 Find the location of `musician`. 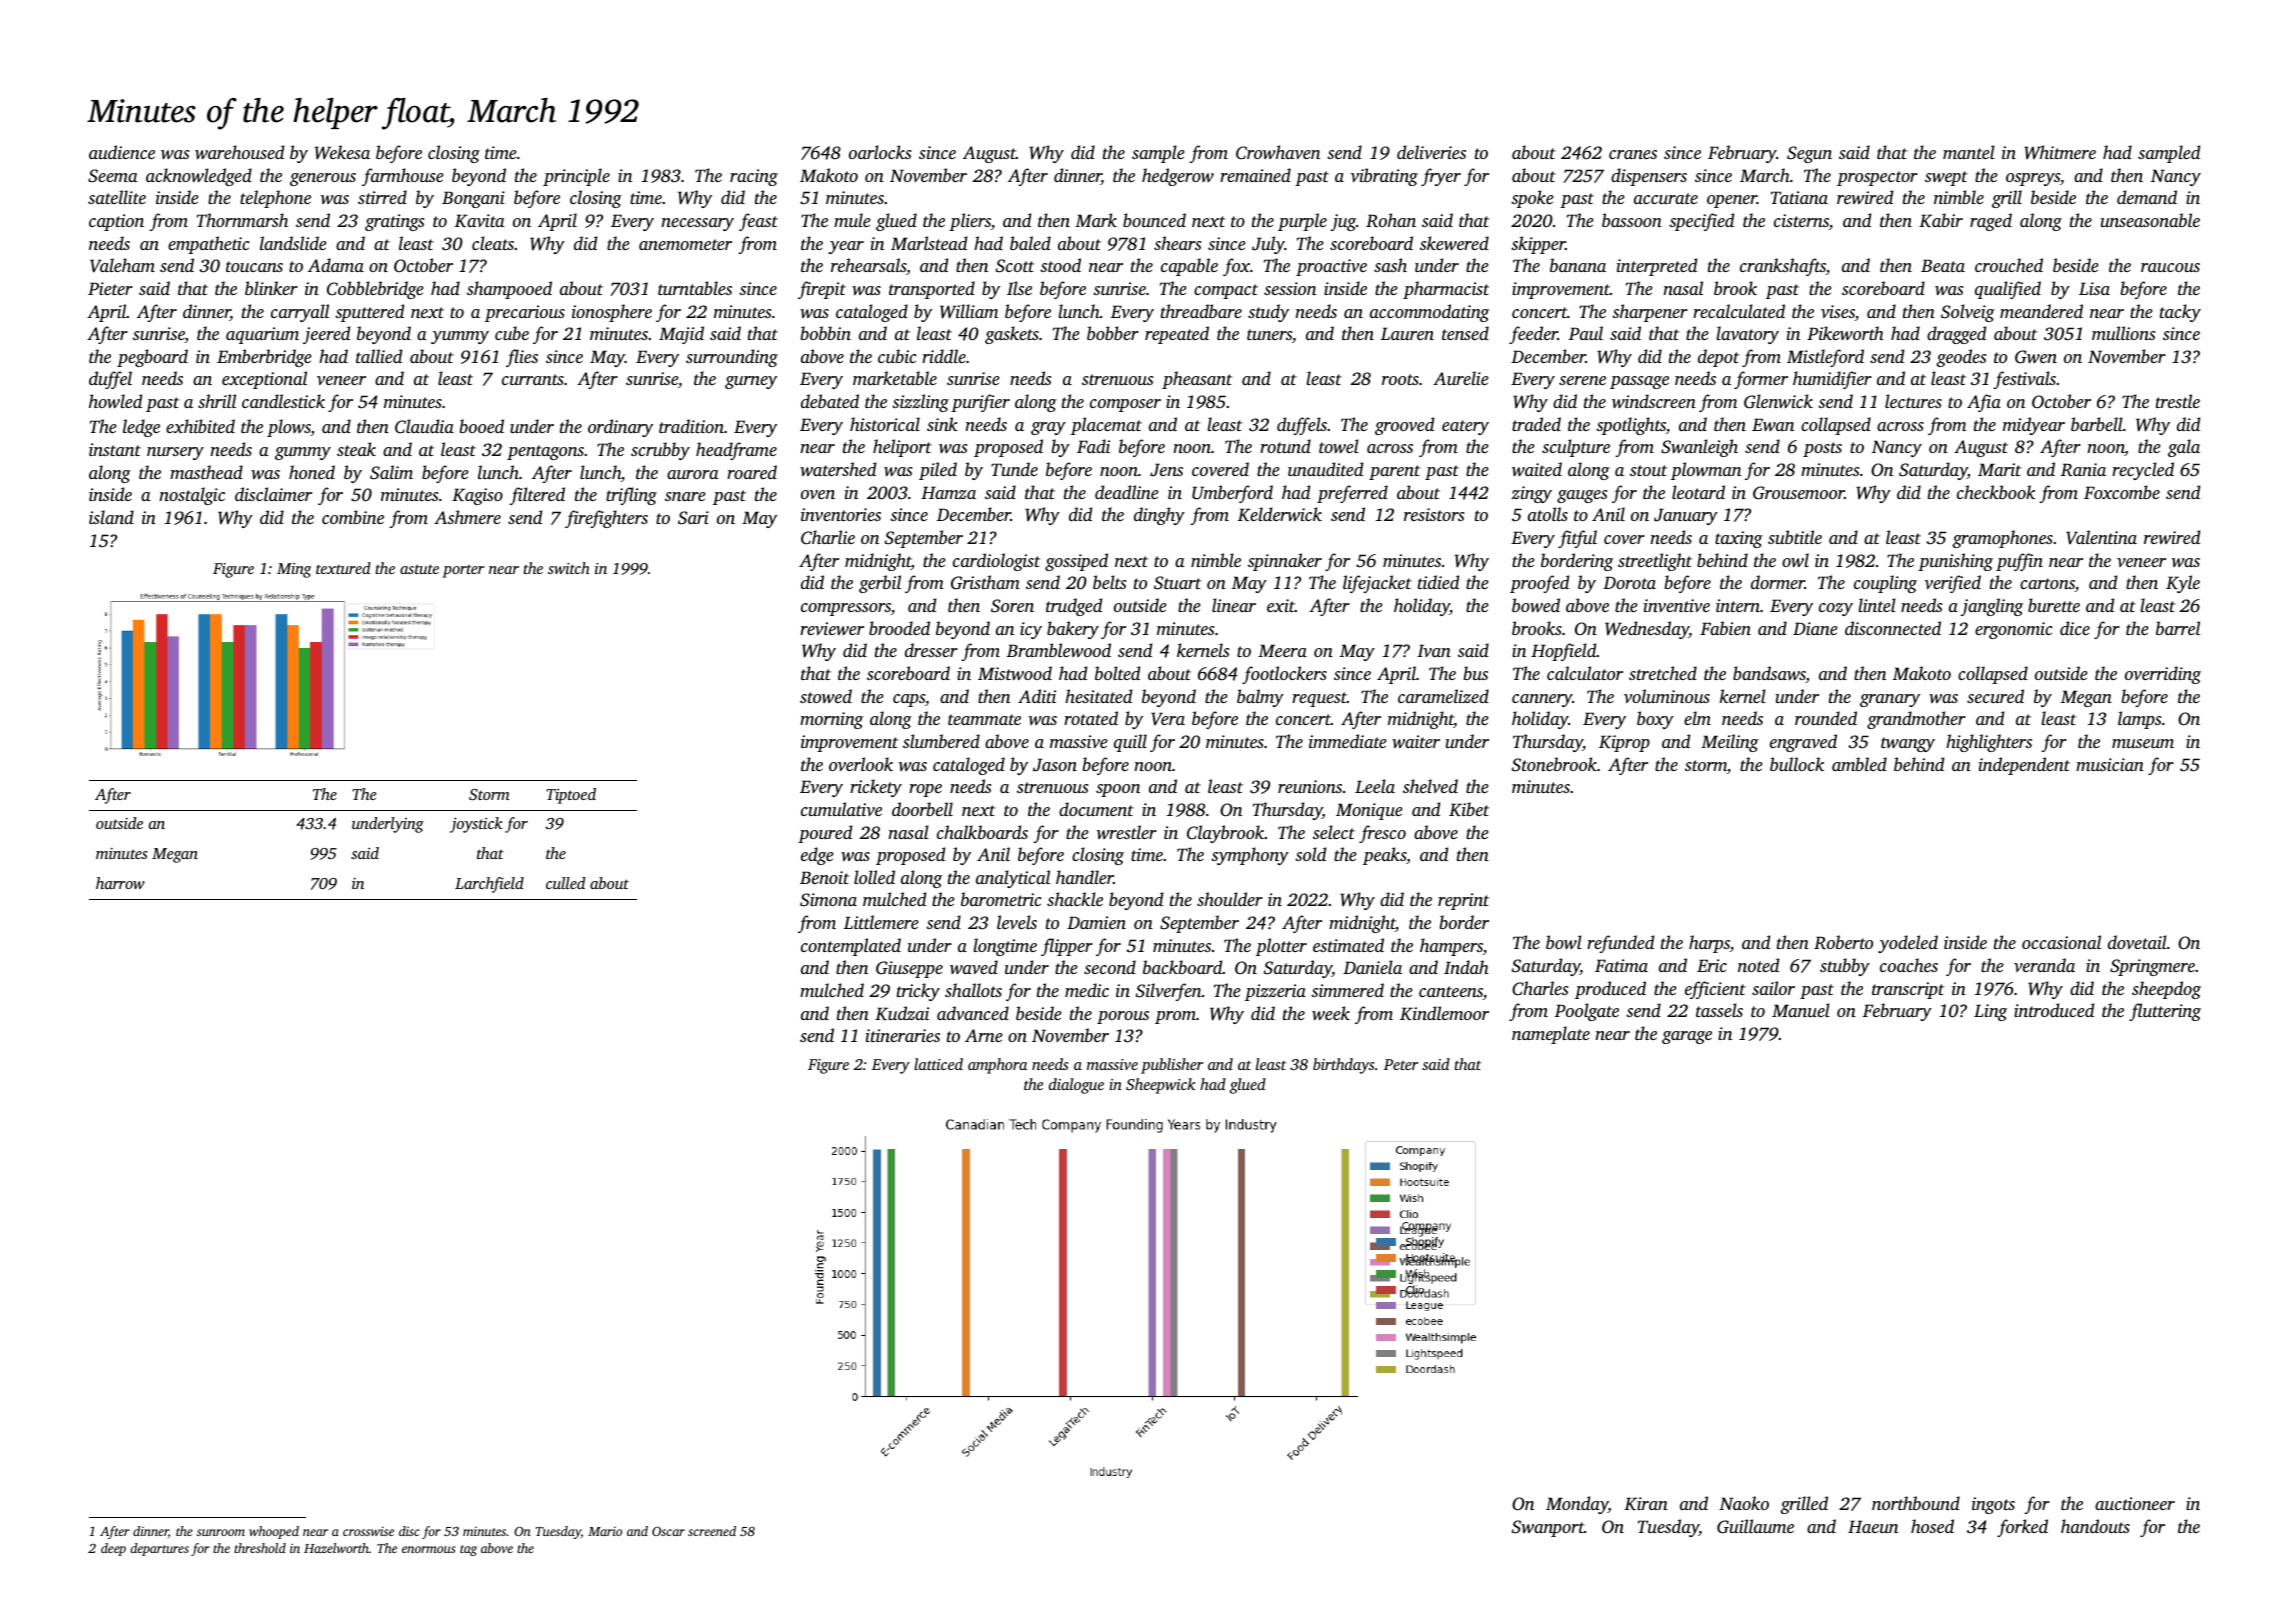

musician is located at coordinates (2110, 764).
